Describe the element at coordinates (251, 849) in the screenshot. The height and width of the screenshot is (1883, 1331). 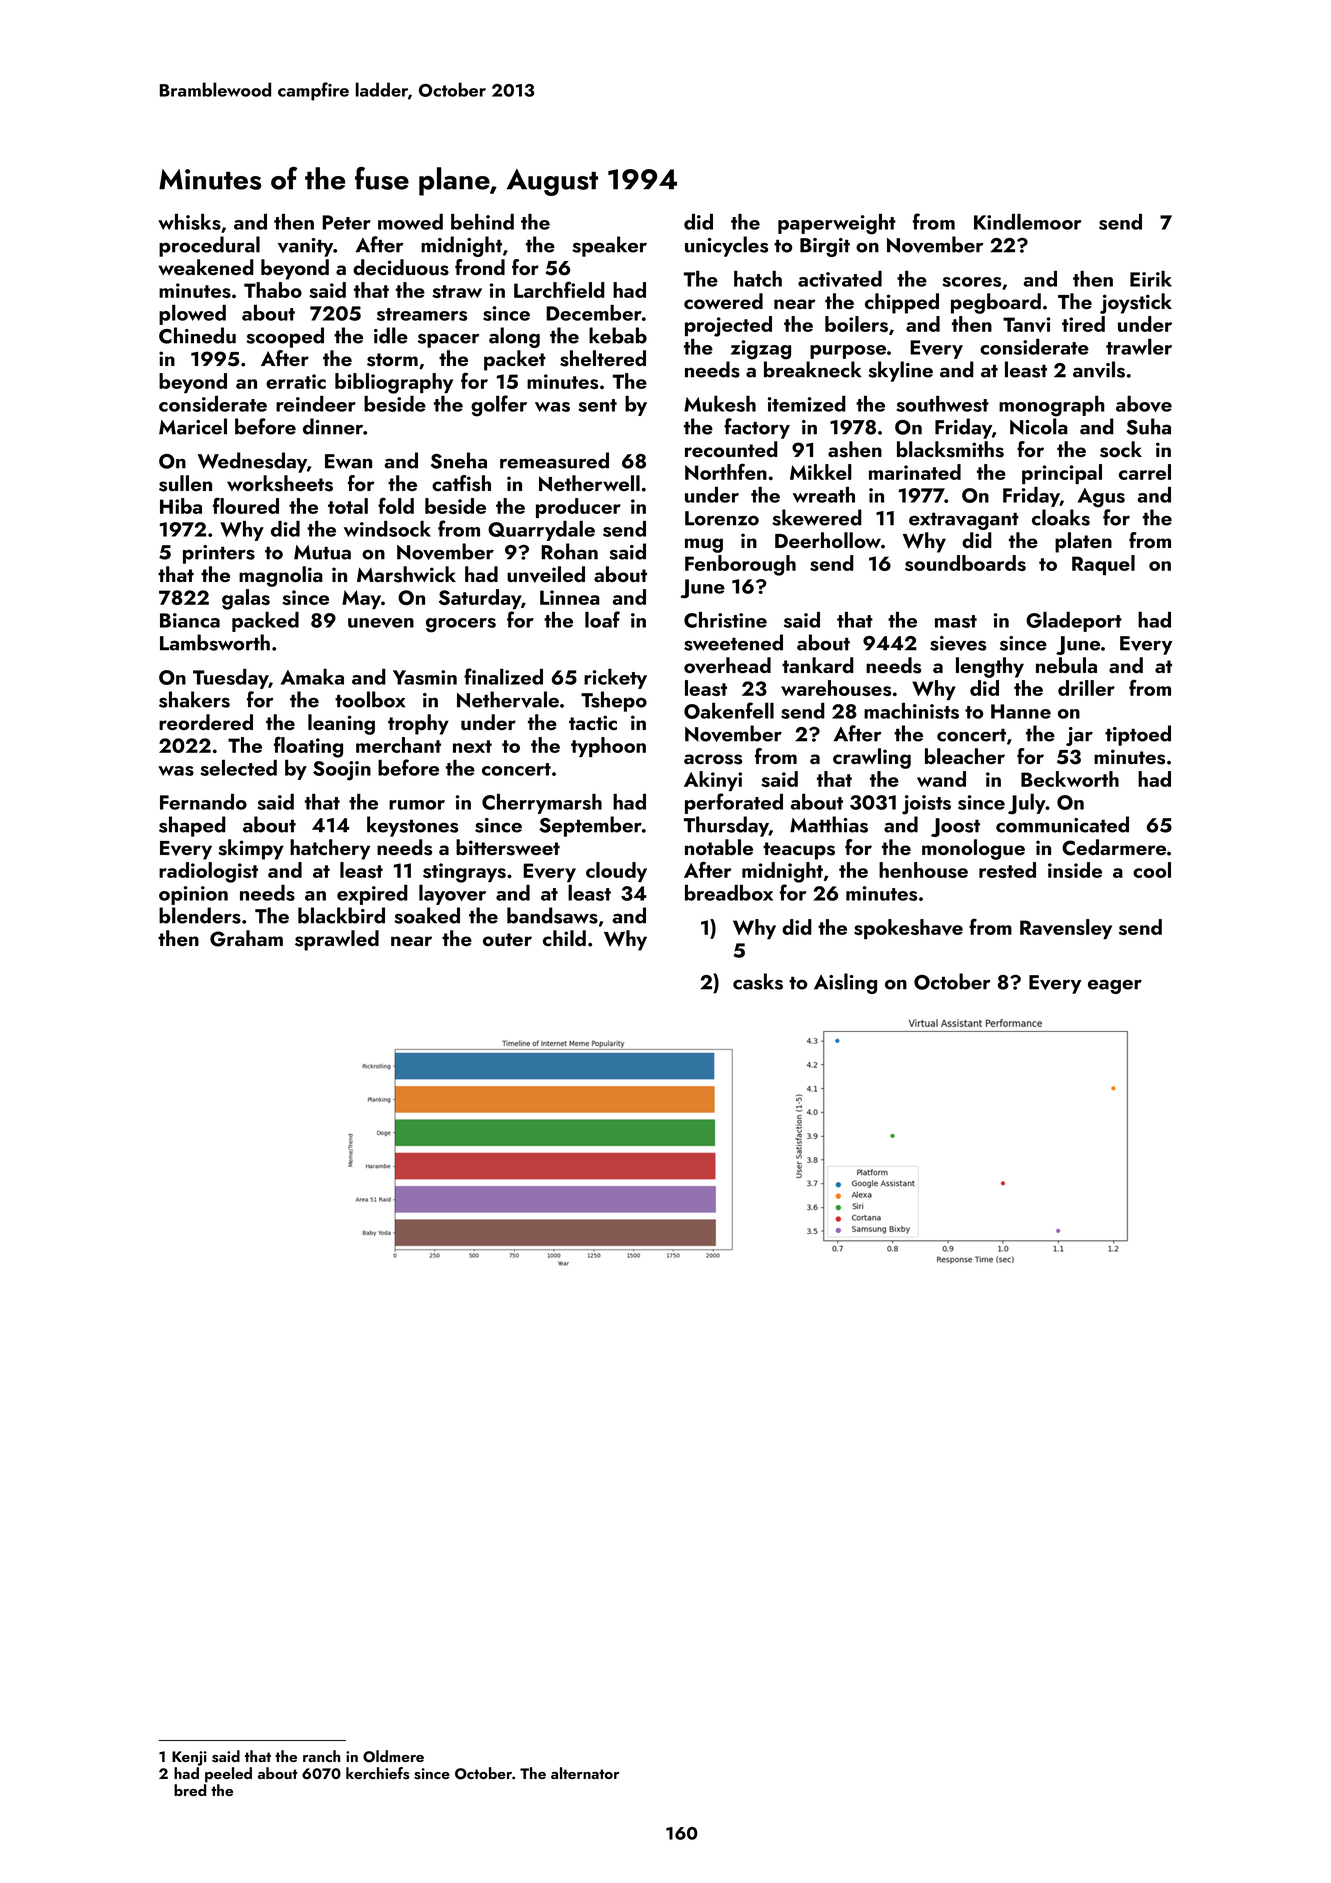
I see `skimpy` at that location.
